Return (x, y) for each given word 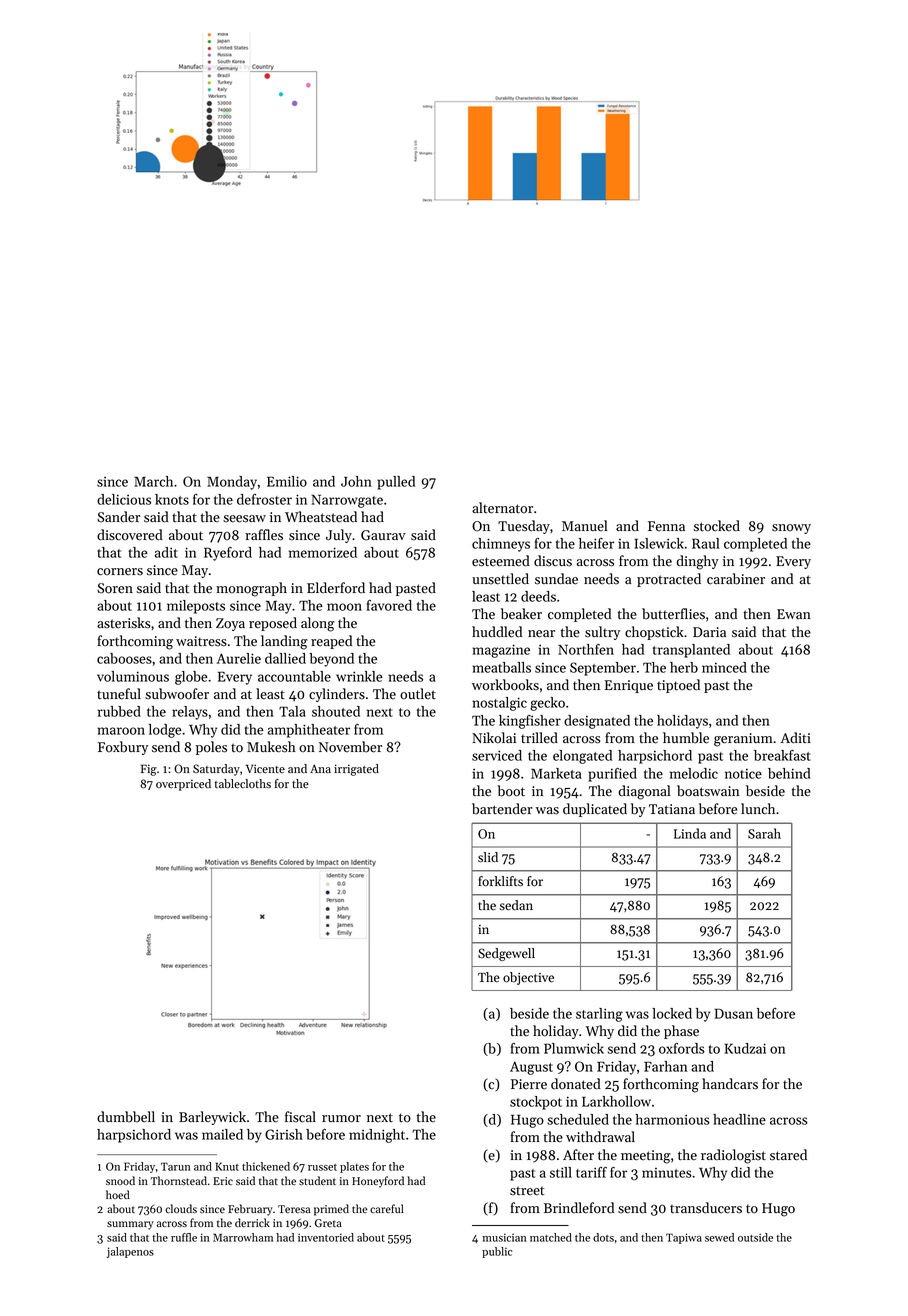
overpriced (183, 785)
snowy (791, 529)
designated (597, 722)
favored (389, 605)
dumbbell (126, 1117)
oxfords (682, 1048)
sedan (516, 905)
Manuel (584, 526)
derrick (252, 1222)
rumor (341, 1119)
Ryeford (228, 554)
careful (387, 1208)
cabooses (124, 658)
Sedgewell (506, 954)
